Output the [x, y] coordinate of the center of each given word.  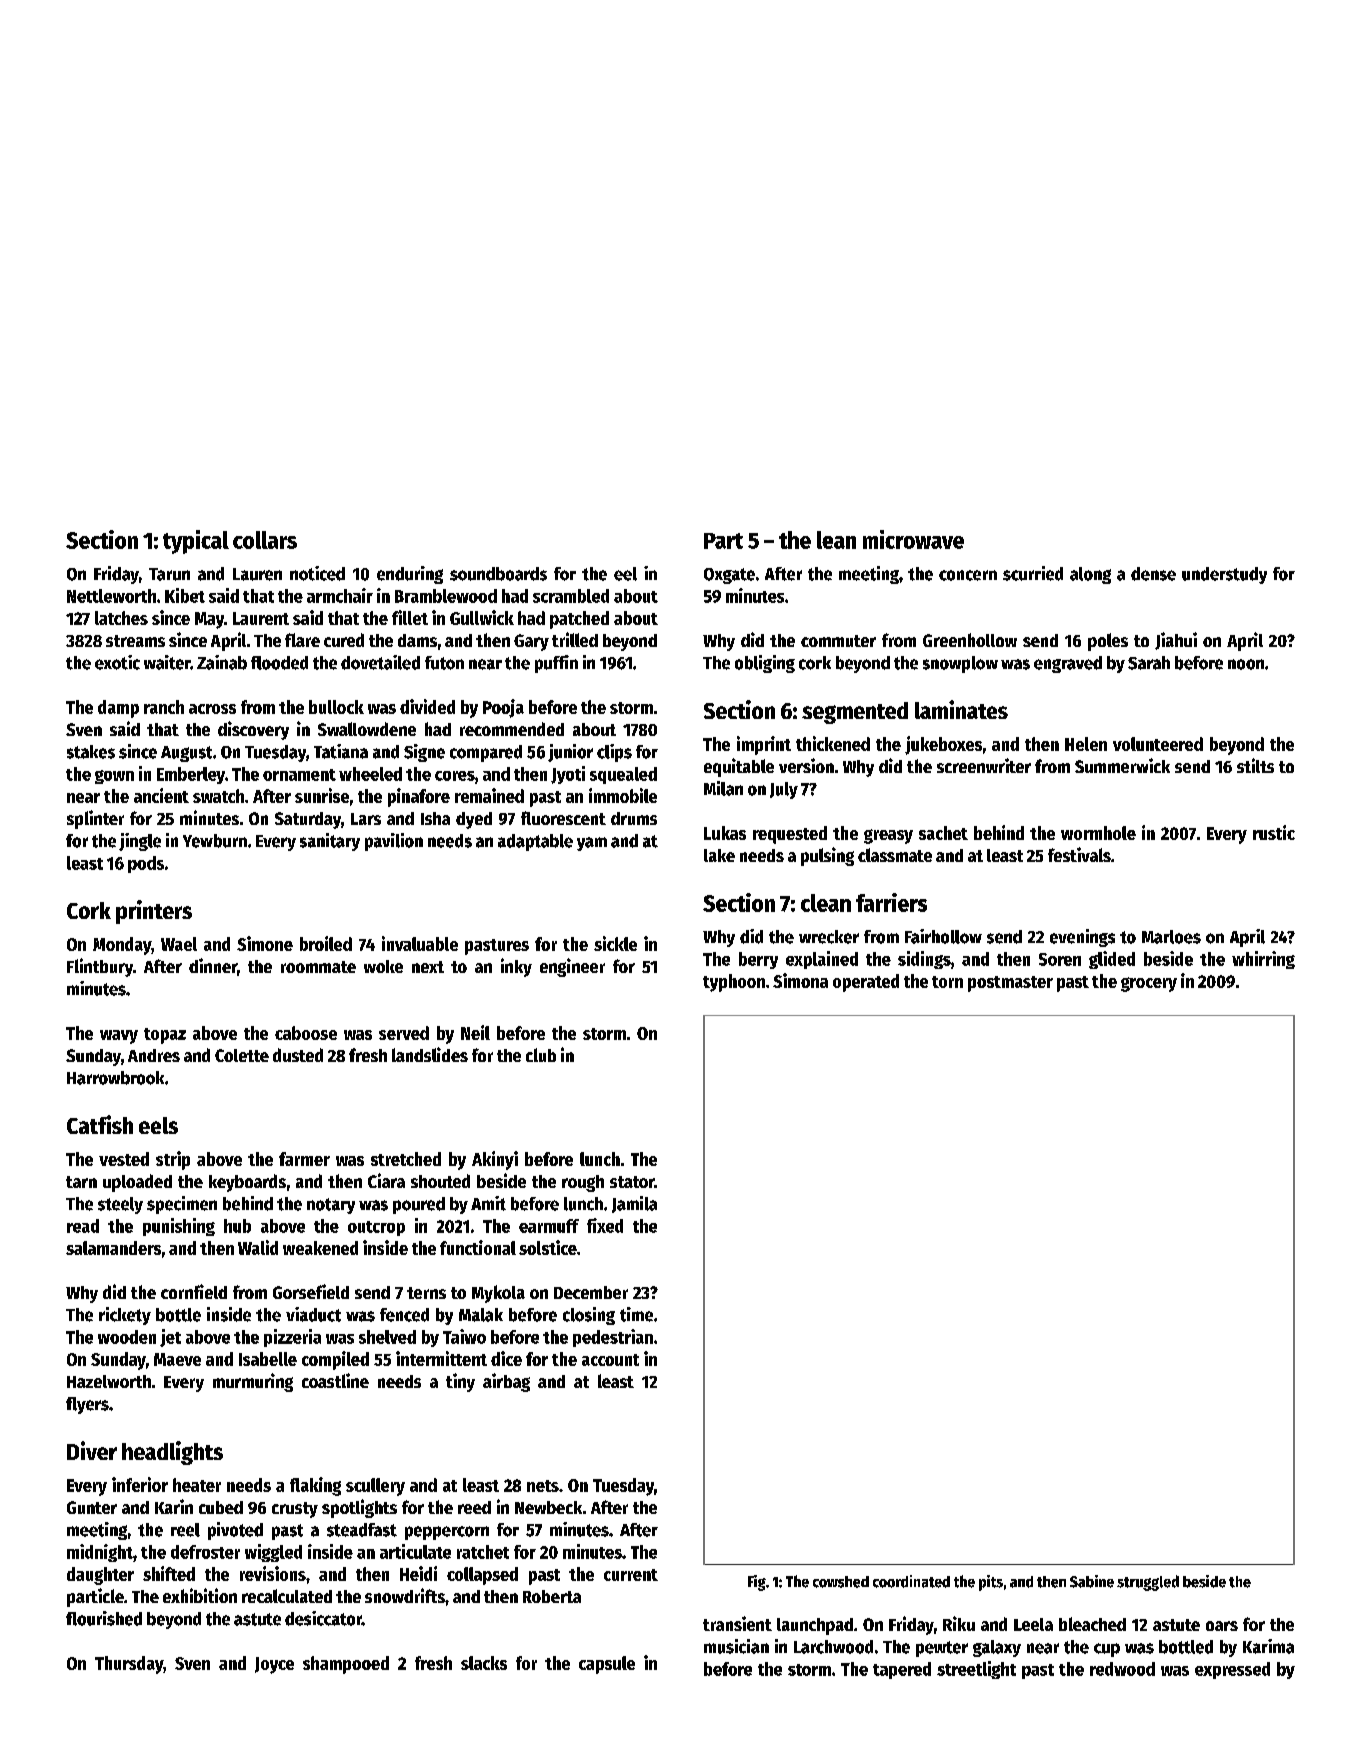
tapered [902, 1670]
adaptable [535, 842]
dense [1153, 574]
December [591, 1292]
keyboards [247, 1183]
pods [146, 864]
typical [196, 542]
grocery [1149, 984]
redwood [1122, 1669]
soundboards [498, 574]
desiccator [323, 1618]
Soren [1060, 959]
